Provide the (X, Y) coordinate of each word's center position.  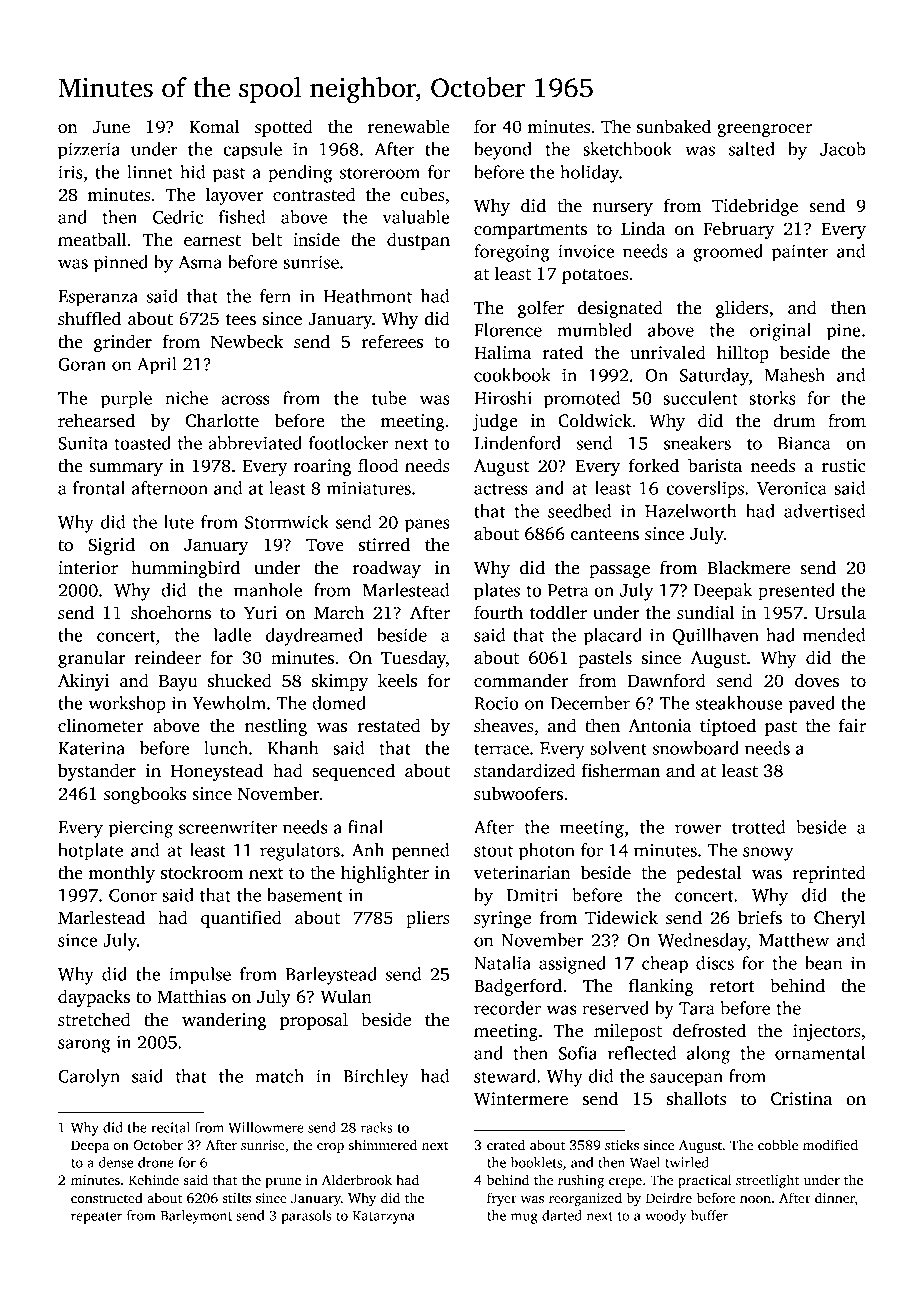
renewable (409, 126)
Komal (214, 126)
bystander (97, 772)
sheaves (504, 725)
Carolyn (89, 1078)
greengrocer (764, 130)
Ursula (840, 612)
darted (562, 1215)
